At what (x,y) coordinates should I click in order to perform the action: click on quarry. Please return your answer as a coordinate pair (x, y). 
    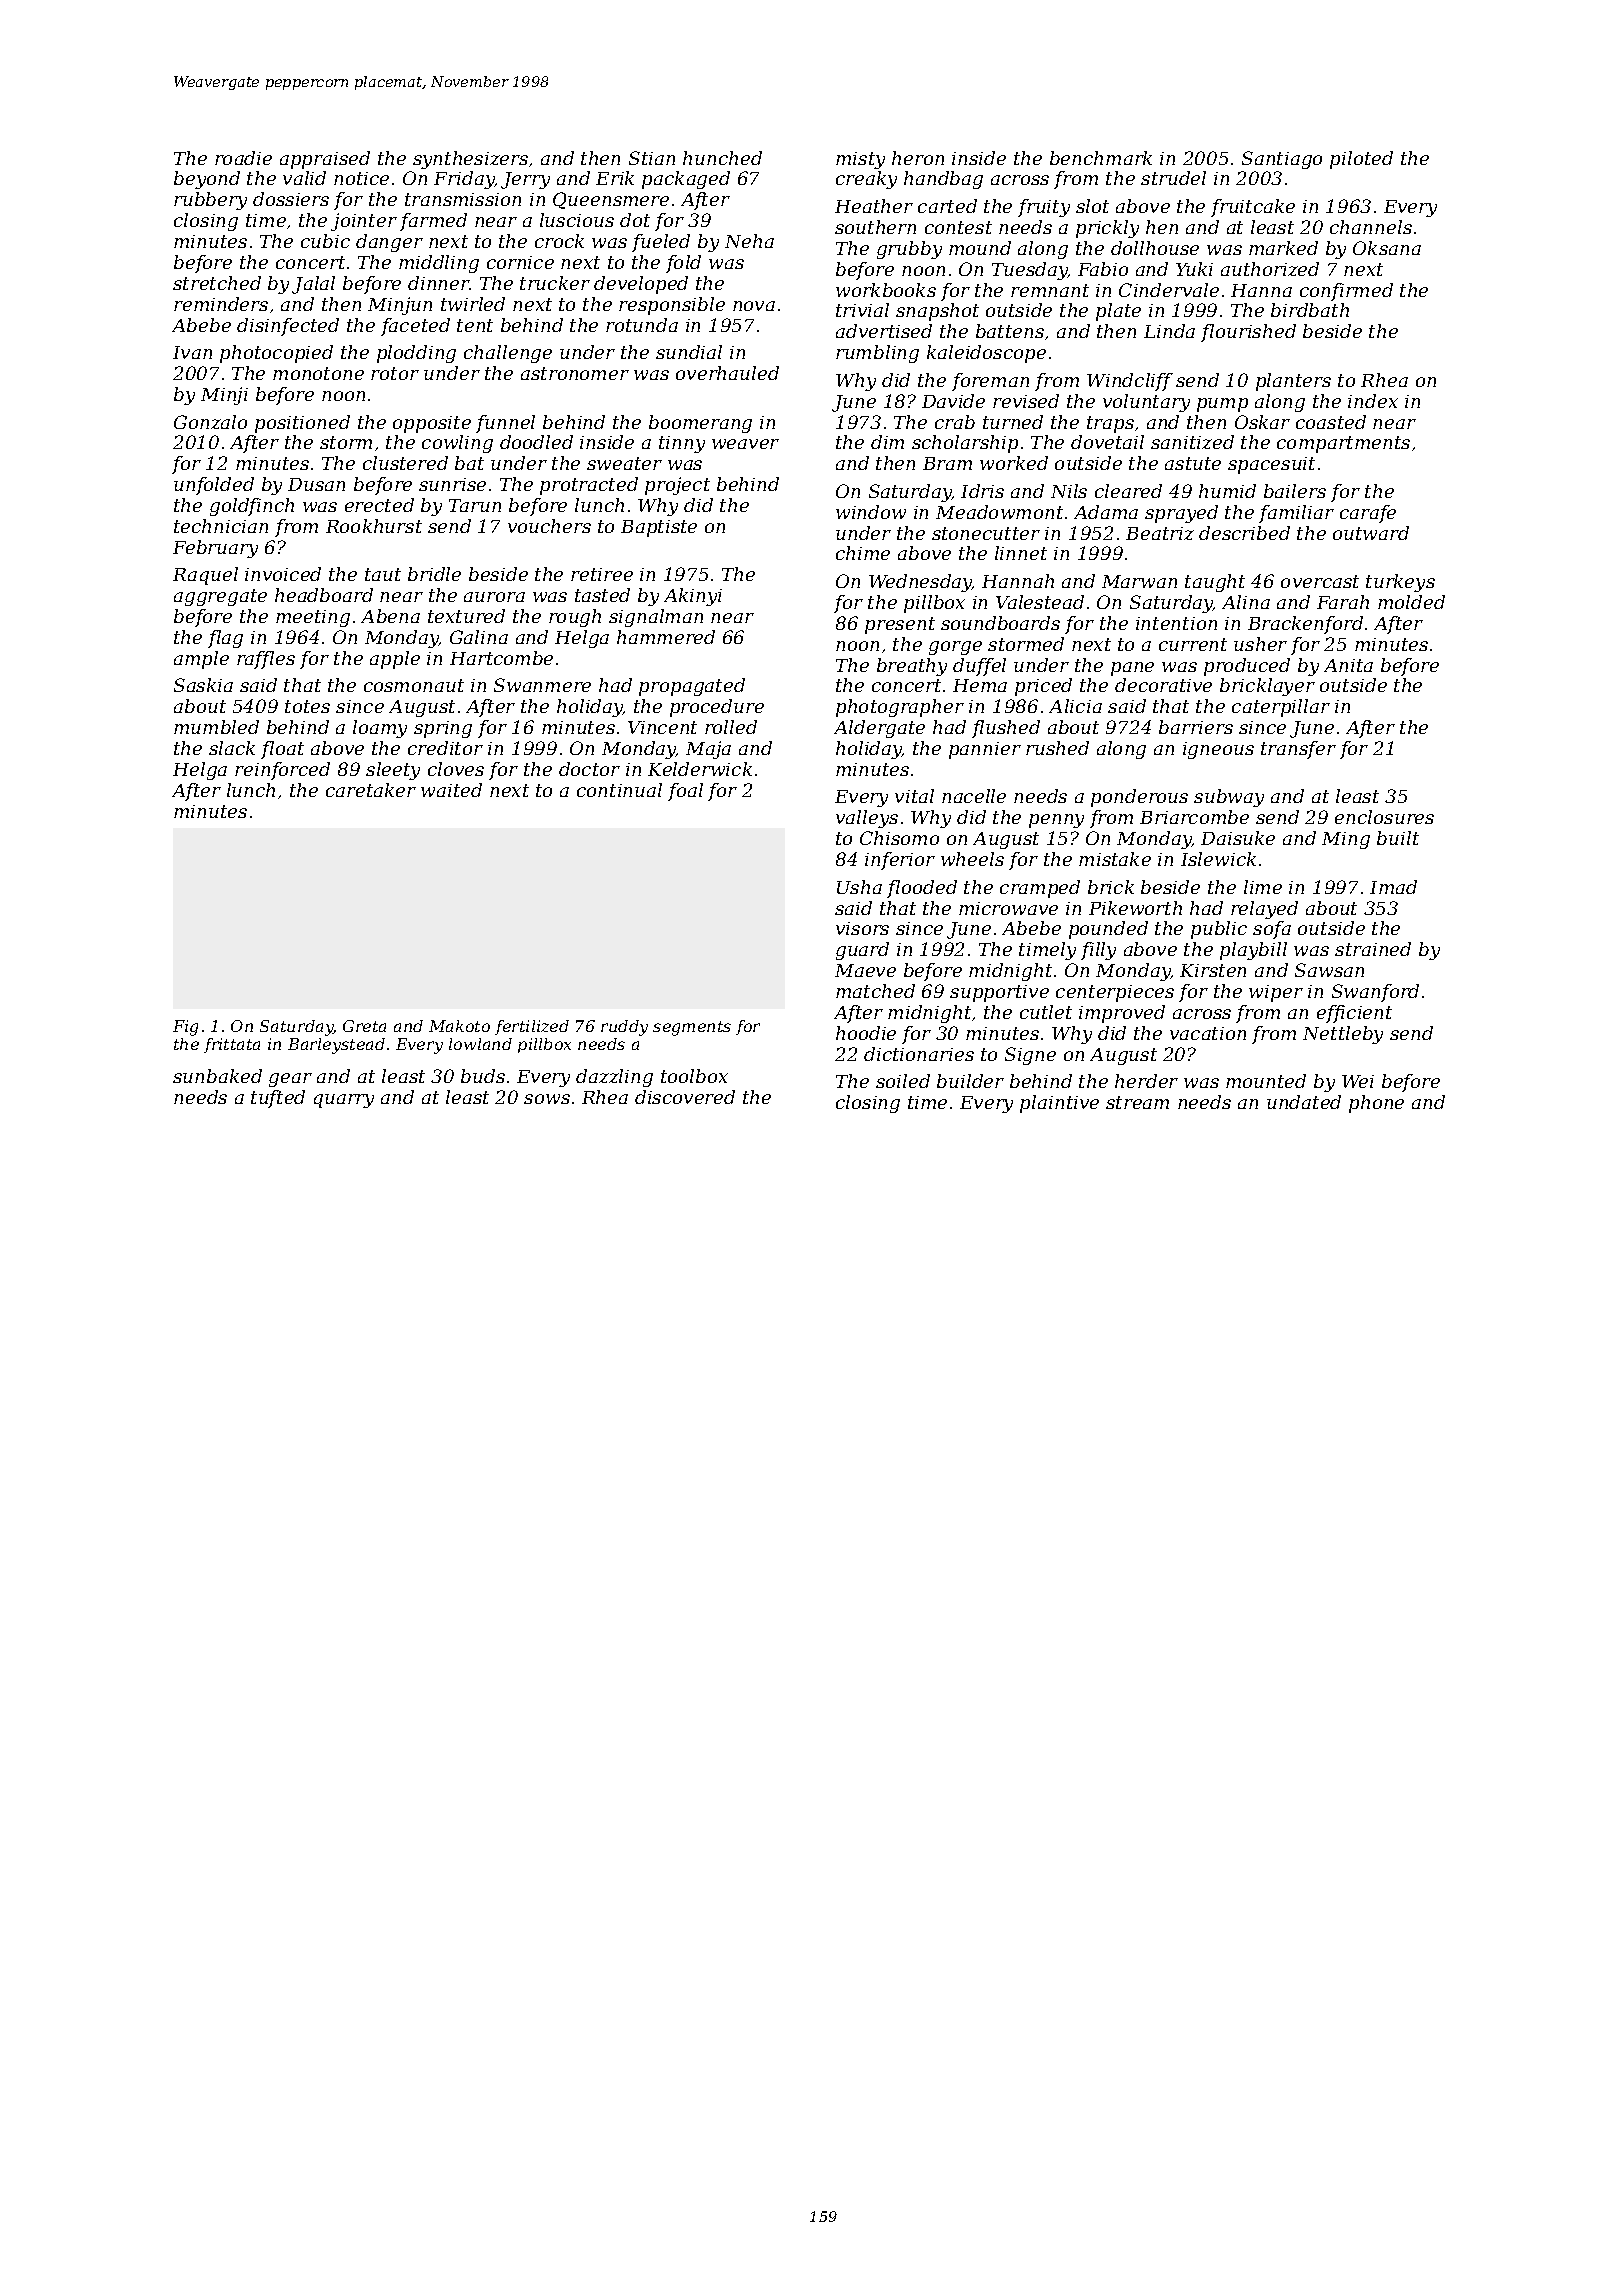
    Looking at the image, I should click on (344, 1101).
